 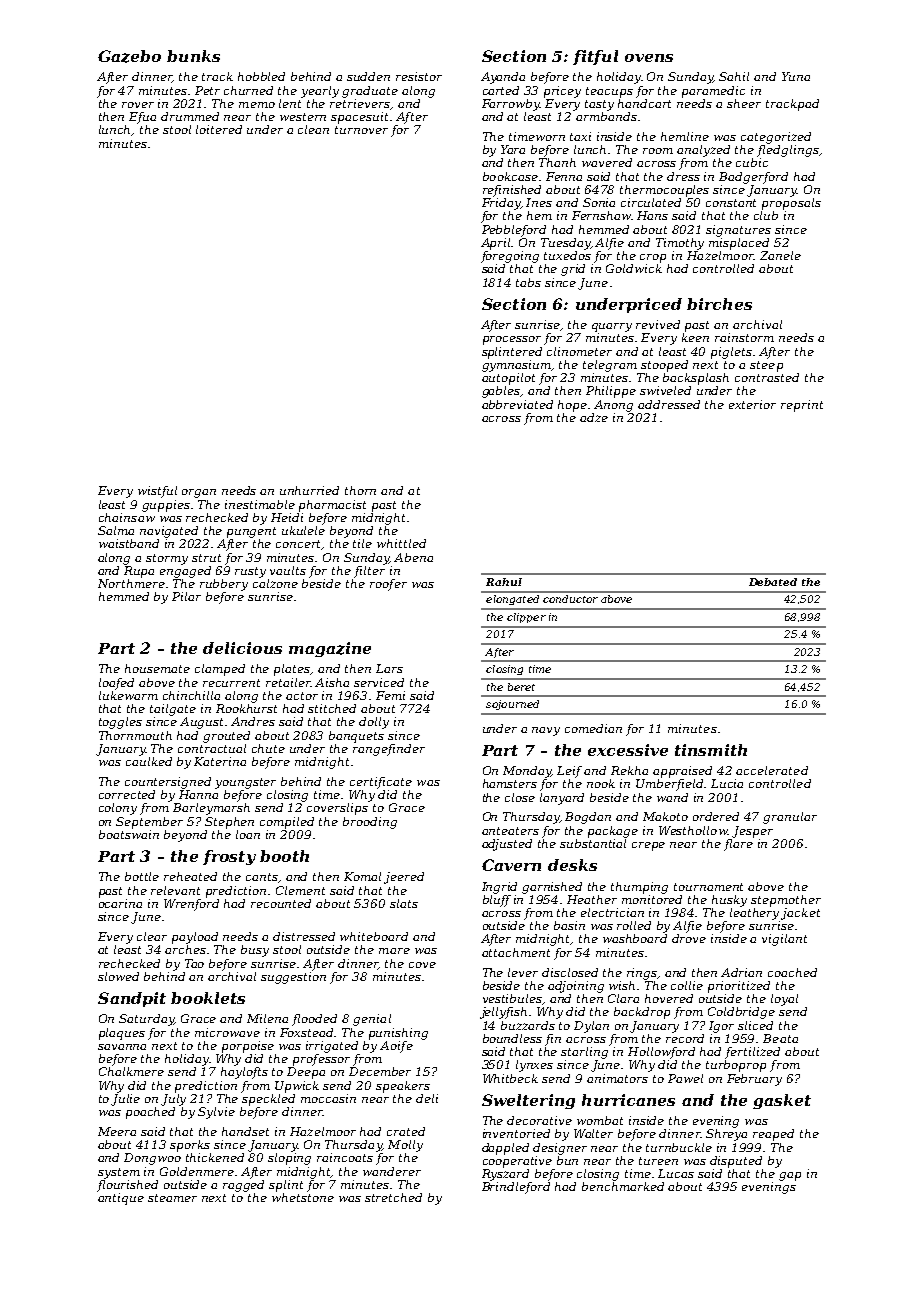 What do you see at coordinates (505, 1149) in the page?
I see `dappled` at bounding box center [505, 1149].
